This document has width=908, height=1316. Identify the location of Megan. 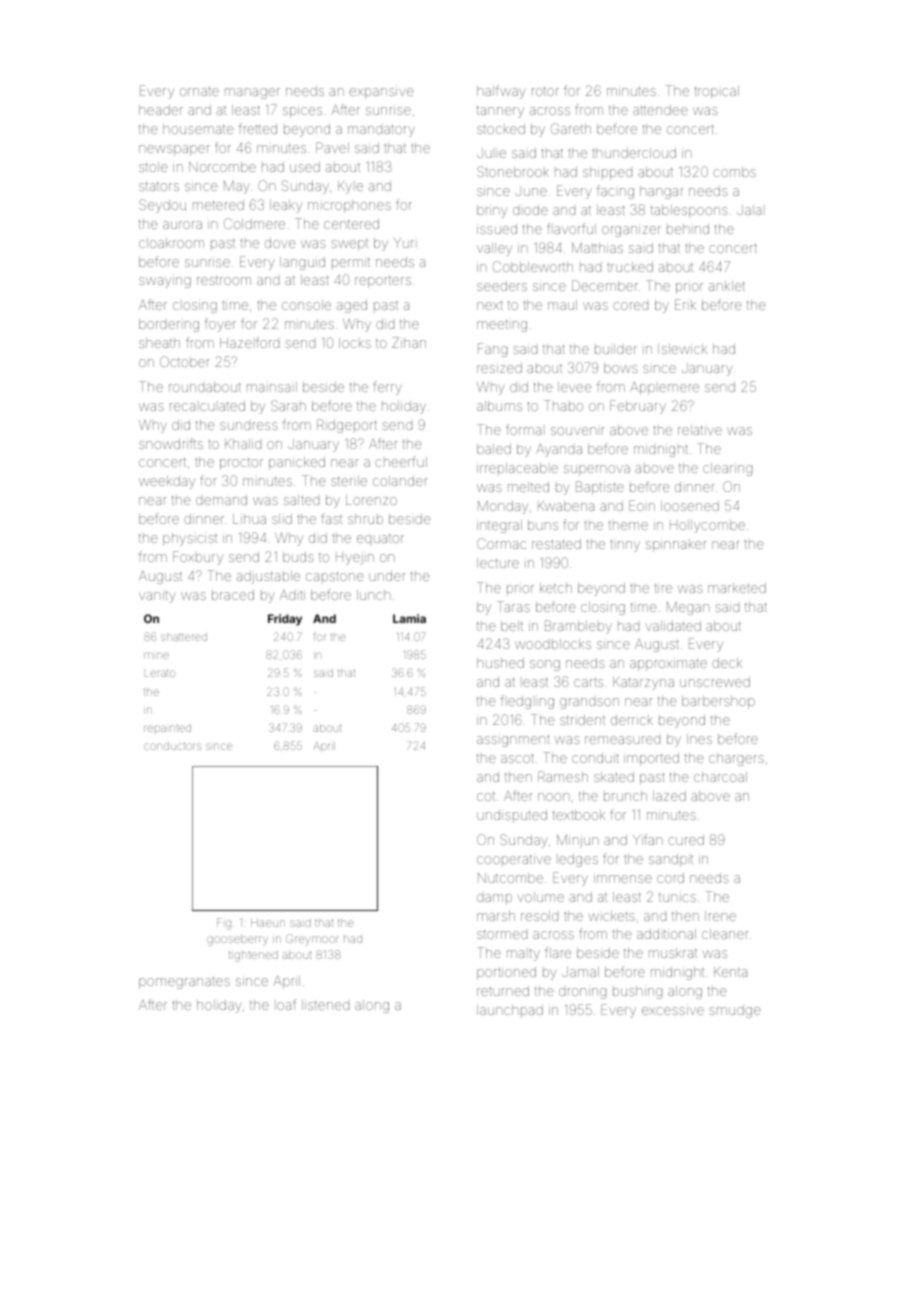
(688, 608).
